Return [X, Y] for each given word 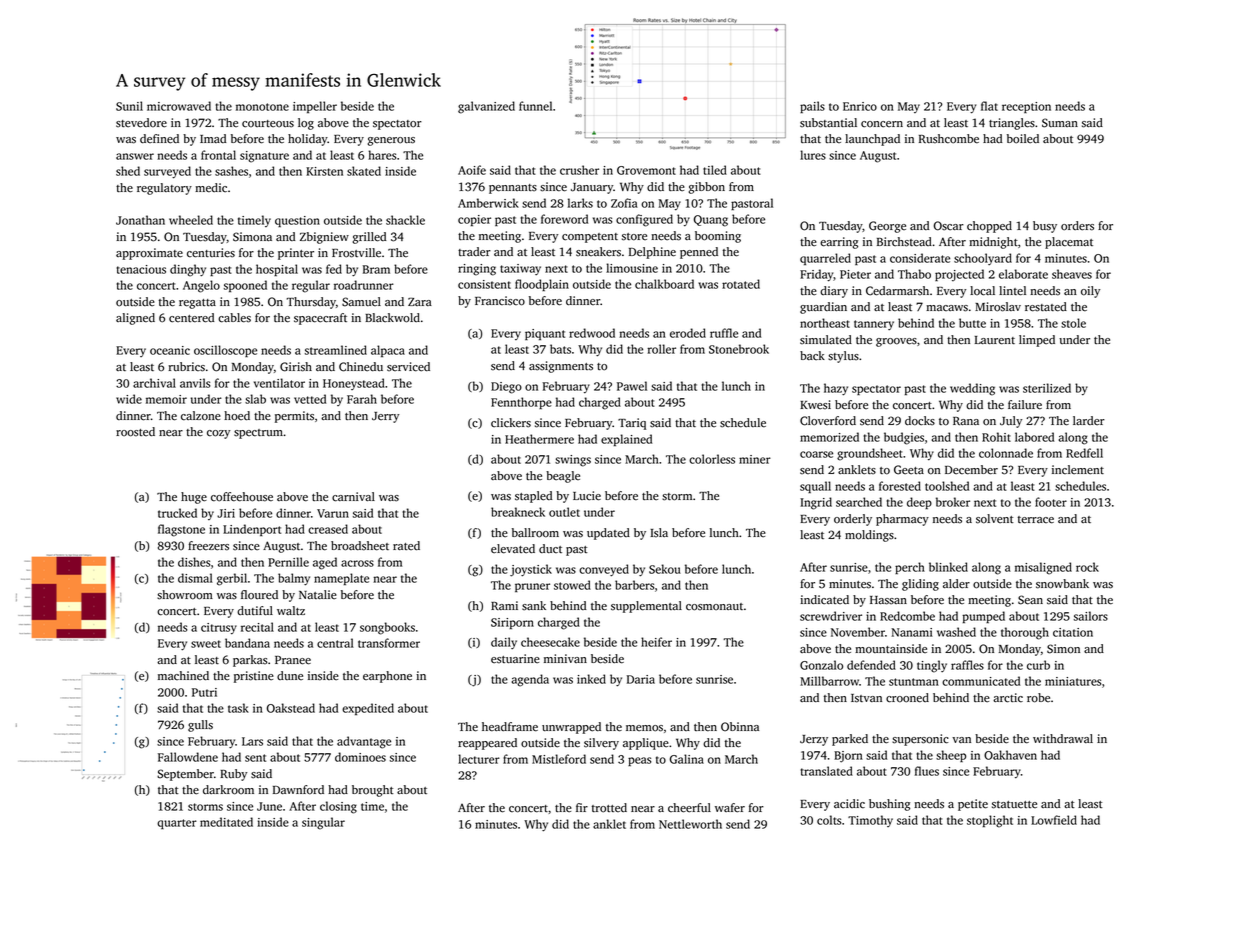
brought [373, 791]
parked [850, 740]
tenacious [141, 269]
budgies [904, 438]
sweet [206, 644]
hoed [237, 416]
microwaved [179, 106]
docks [920, 421]
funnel [535, 106]
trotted [609, 808]
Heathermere [539, 439]
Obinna [740, 727]
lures [813, 155]
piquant [545, 334]
